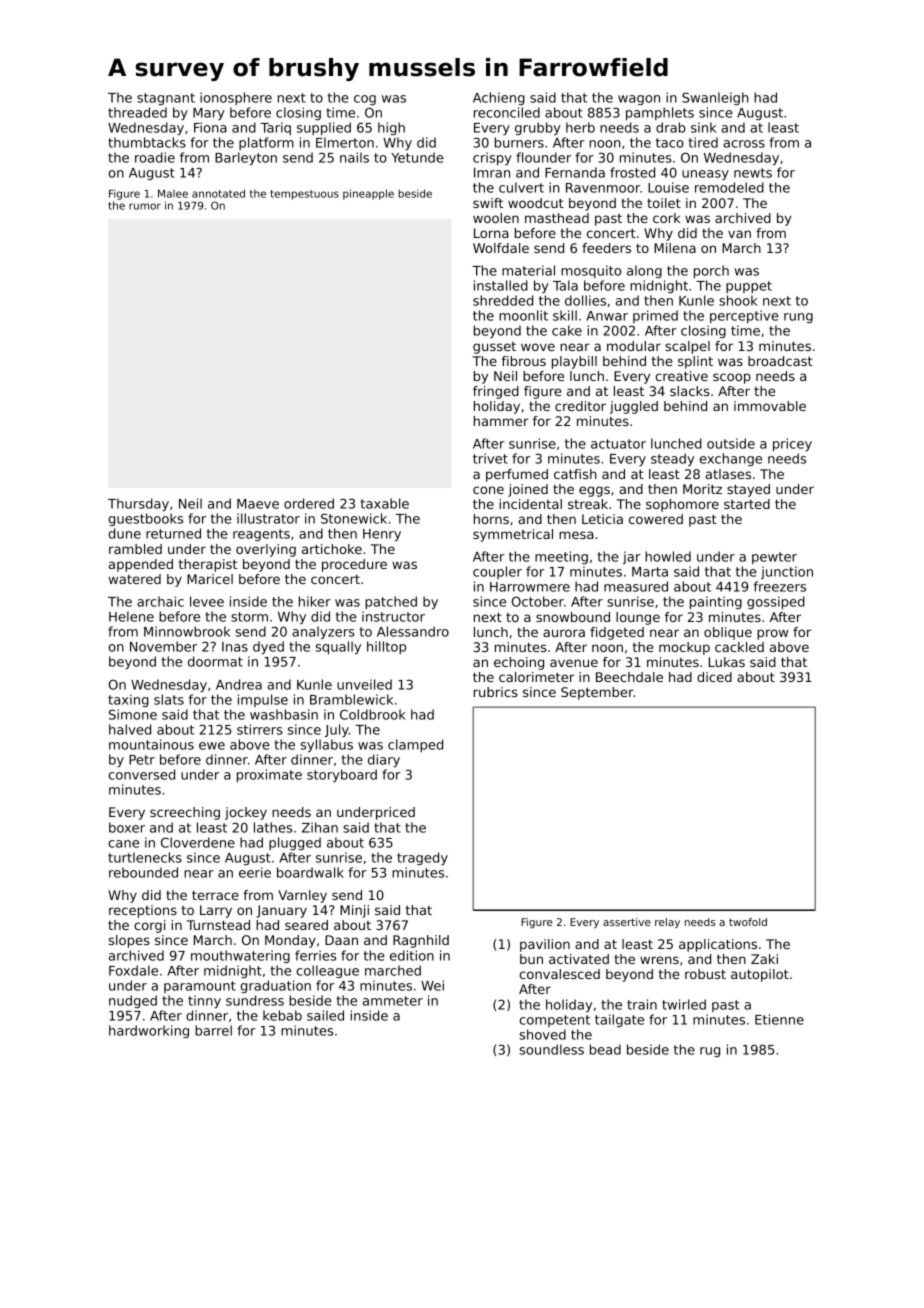 The image size is (924, 1308). Describe the element at coordinates (155, 157) in the image. I see `roadie` at that location.
